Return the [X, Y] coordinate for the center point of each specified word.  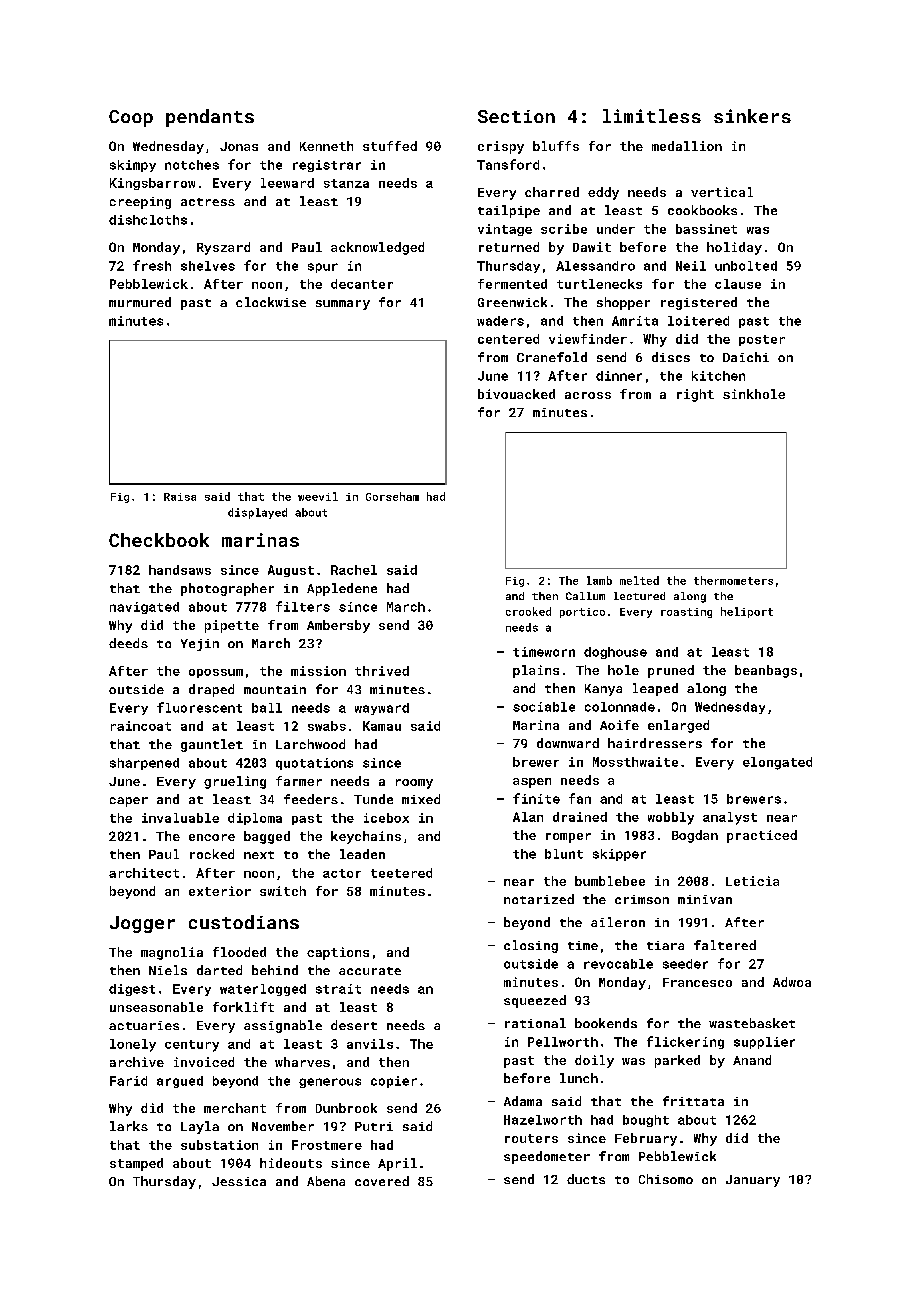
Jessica [239, 1181]
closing [531, 946]
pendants [210, 118]
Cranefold [552, 357]
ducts [586, 1179]
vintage [505, 230]
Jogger [142, 924]
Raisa [180, 497]
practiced [762, 836]
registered [699, 303]
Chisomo [666, 1179]
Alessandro [595, 266]
